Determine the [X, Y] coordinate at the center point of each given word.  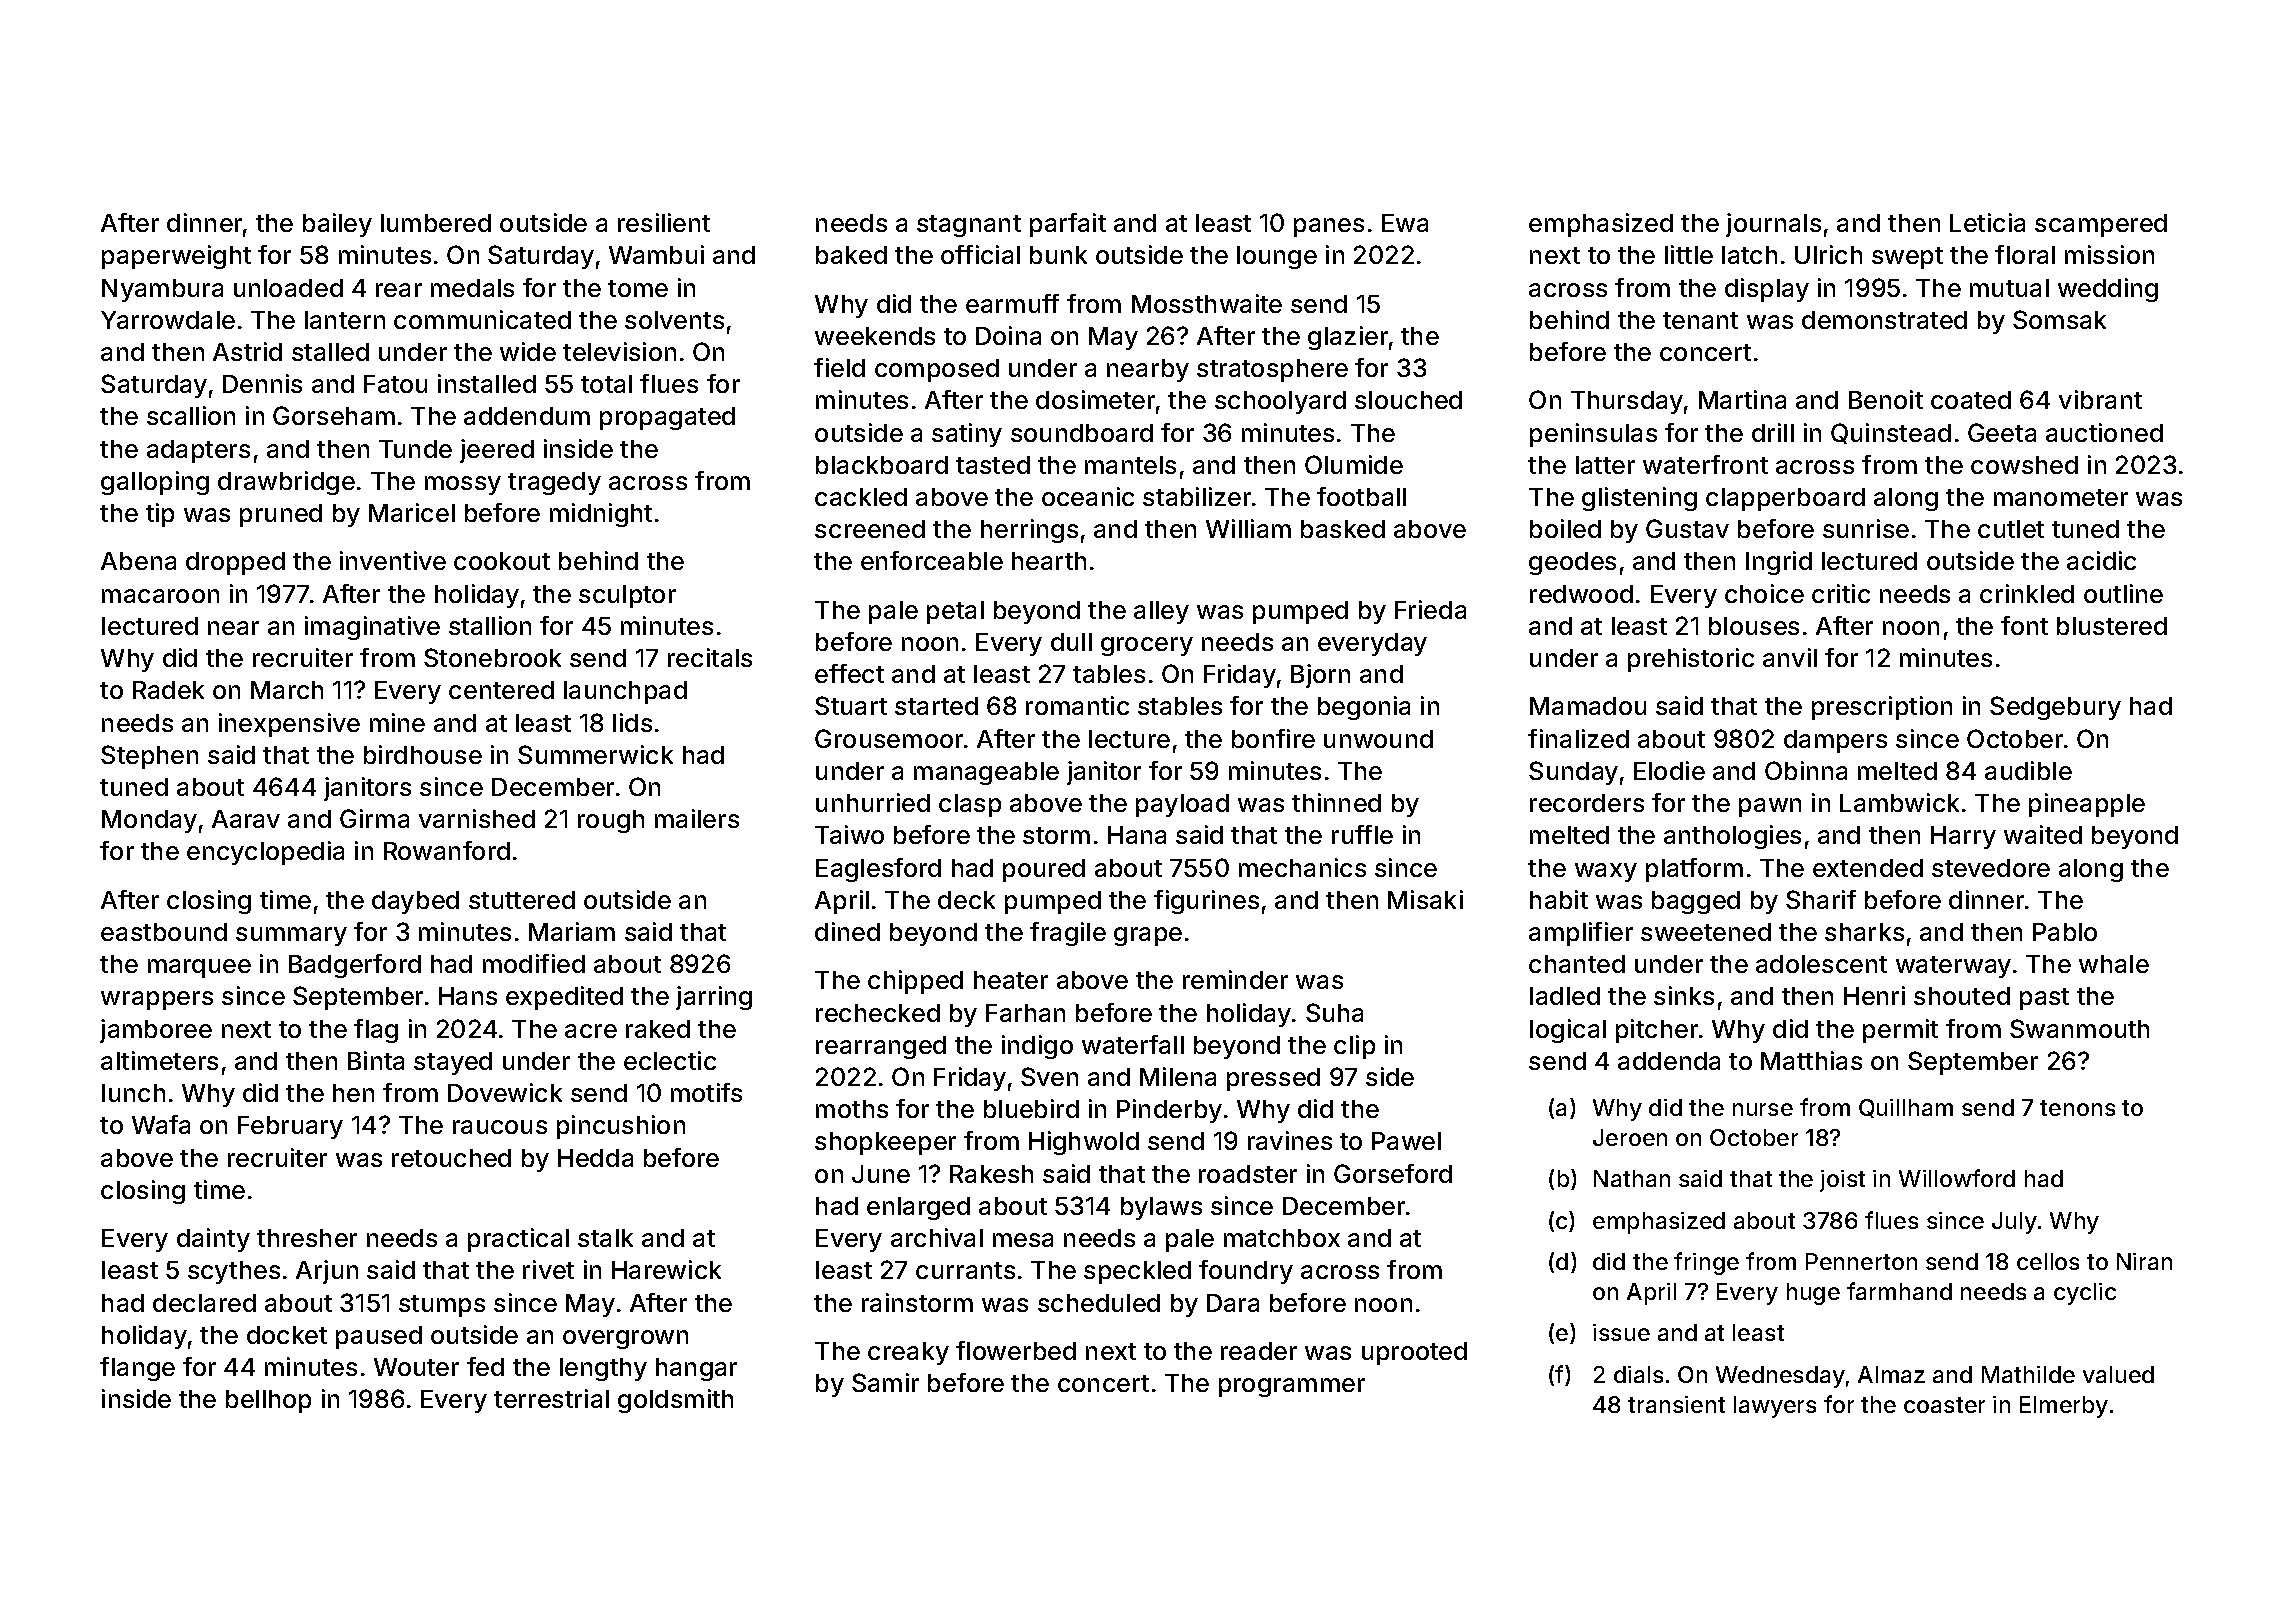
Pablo [2065, 932]
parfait [1068, 225]
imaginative [372, 628]
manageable [986, 773]
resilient [664, 222]
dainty [213, 1240]
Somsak [2059, 319]
